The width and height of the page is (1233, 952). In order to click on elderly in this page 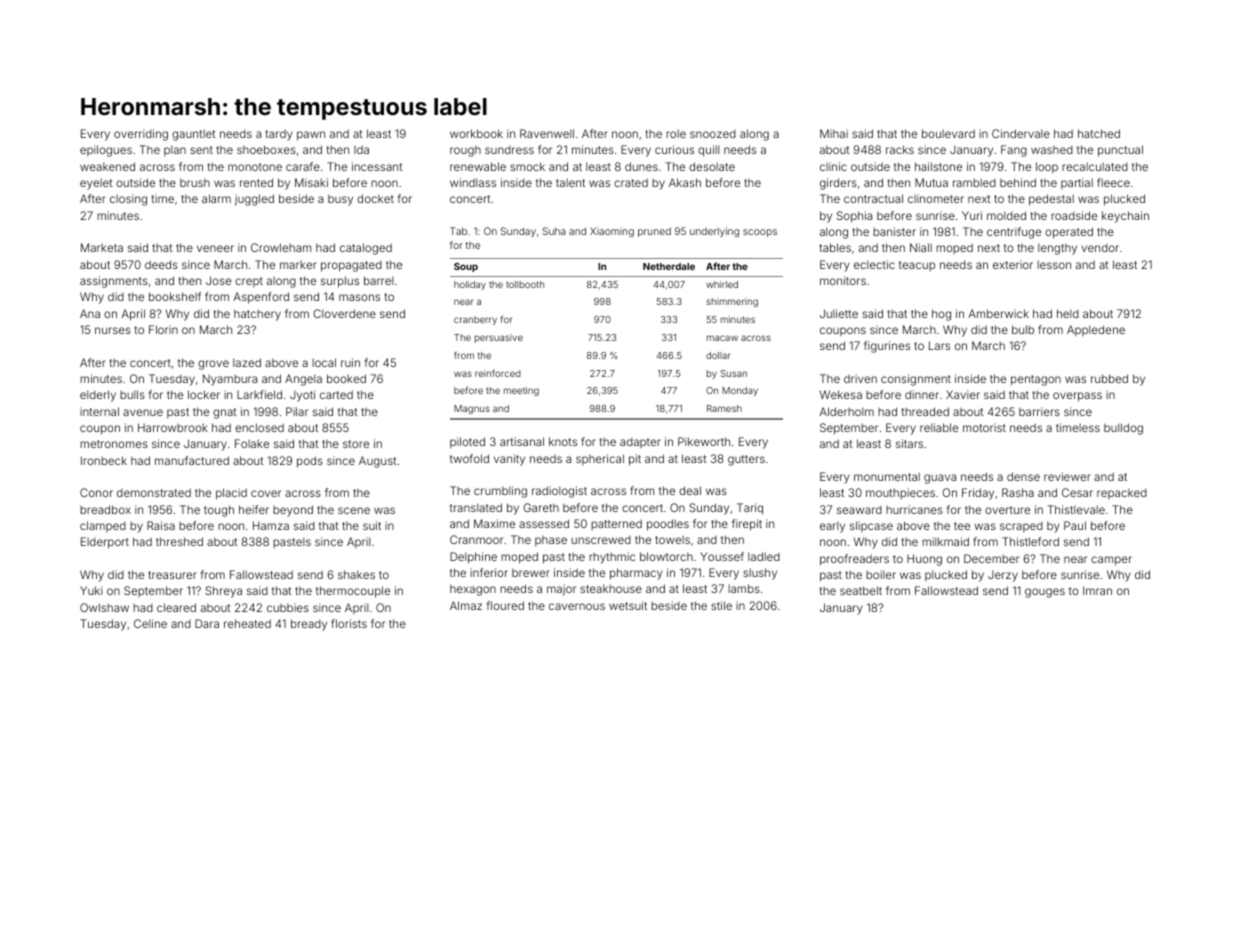, I will do `click(98, 396)`.
